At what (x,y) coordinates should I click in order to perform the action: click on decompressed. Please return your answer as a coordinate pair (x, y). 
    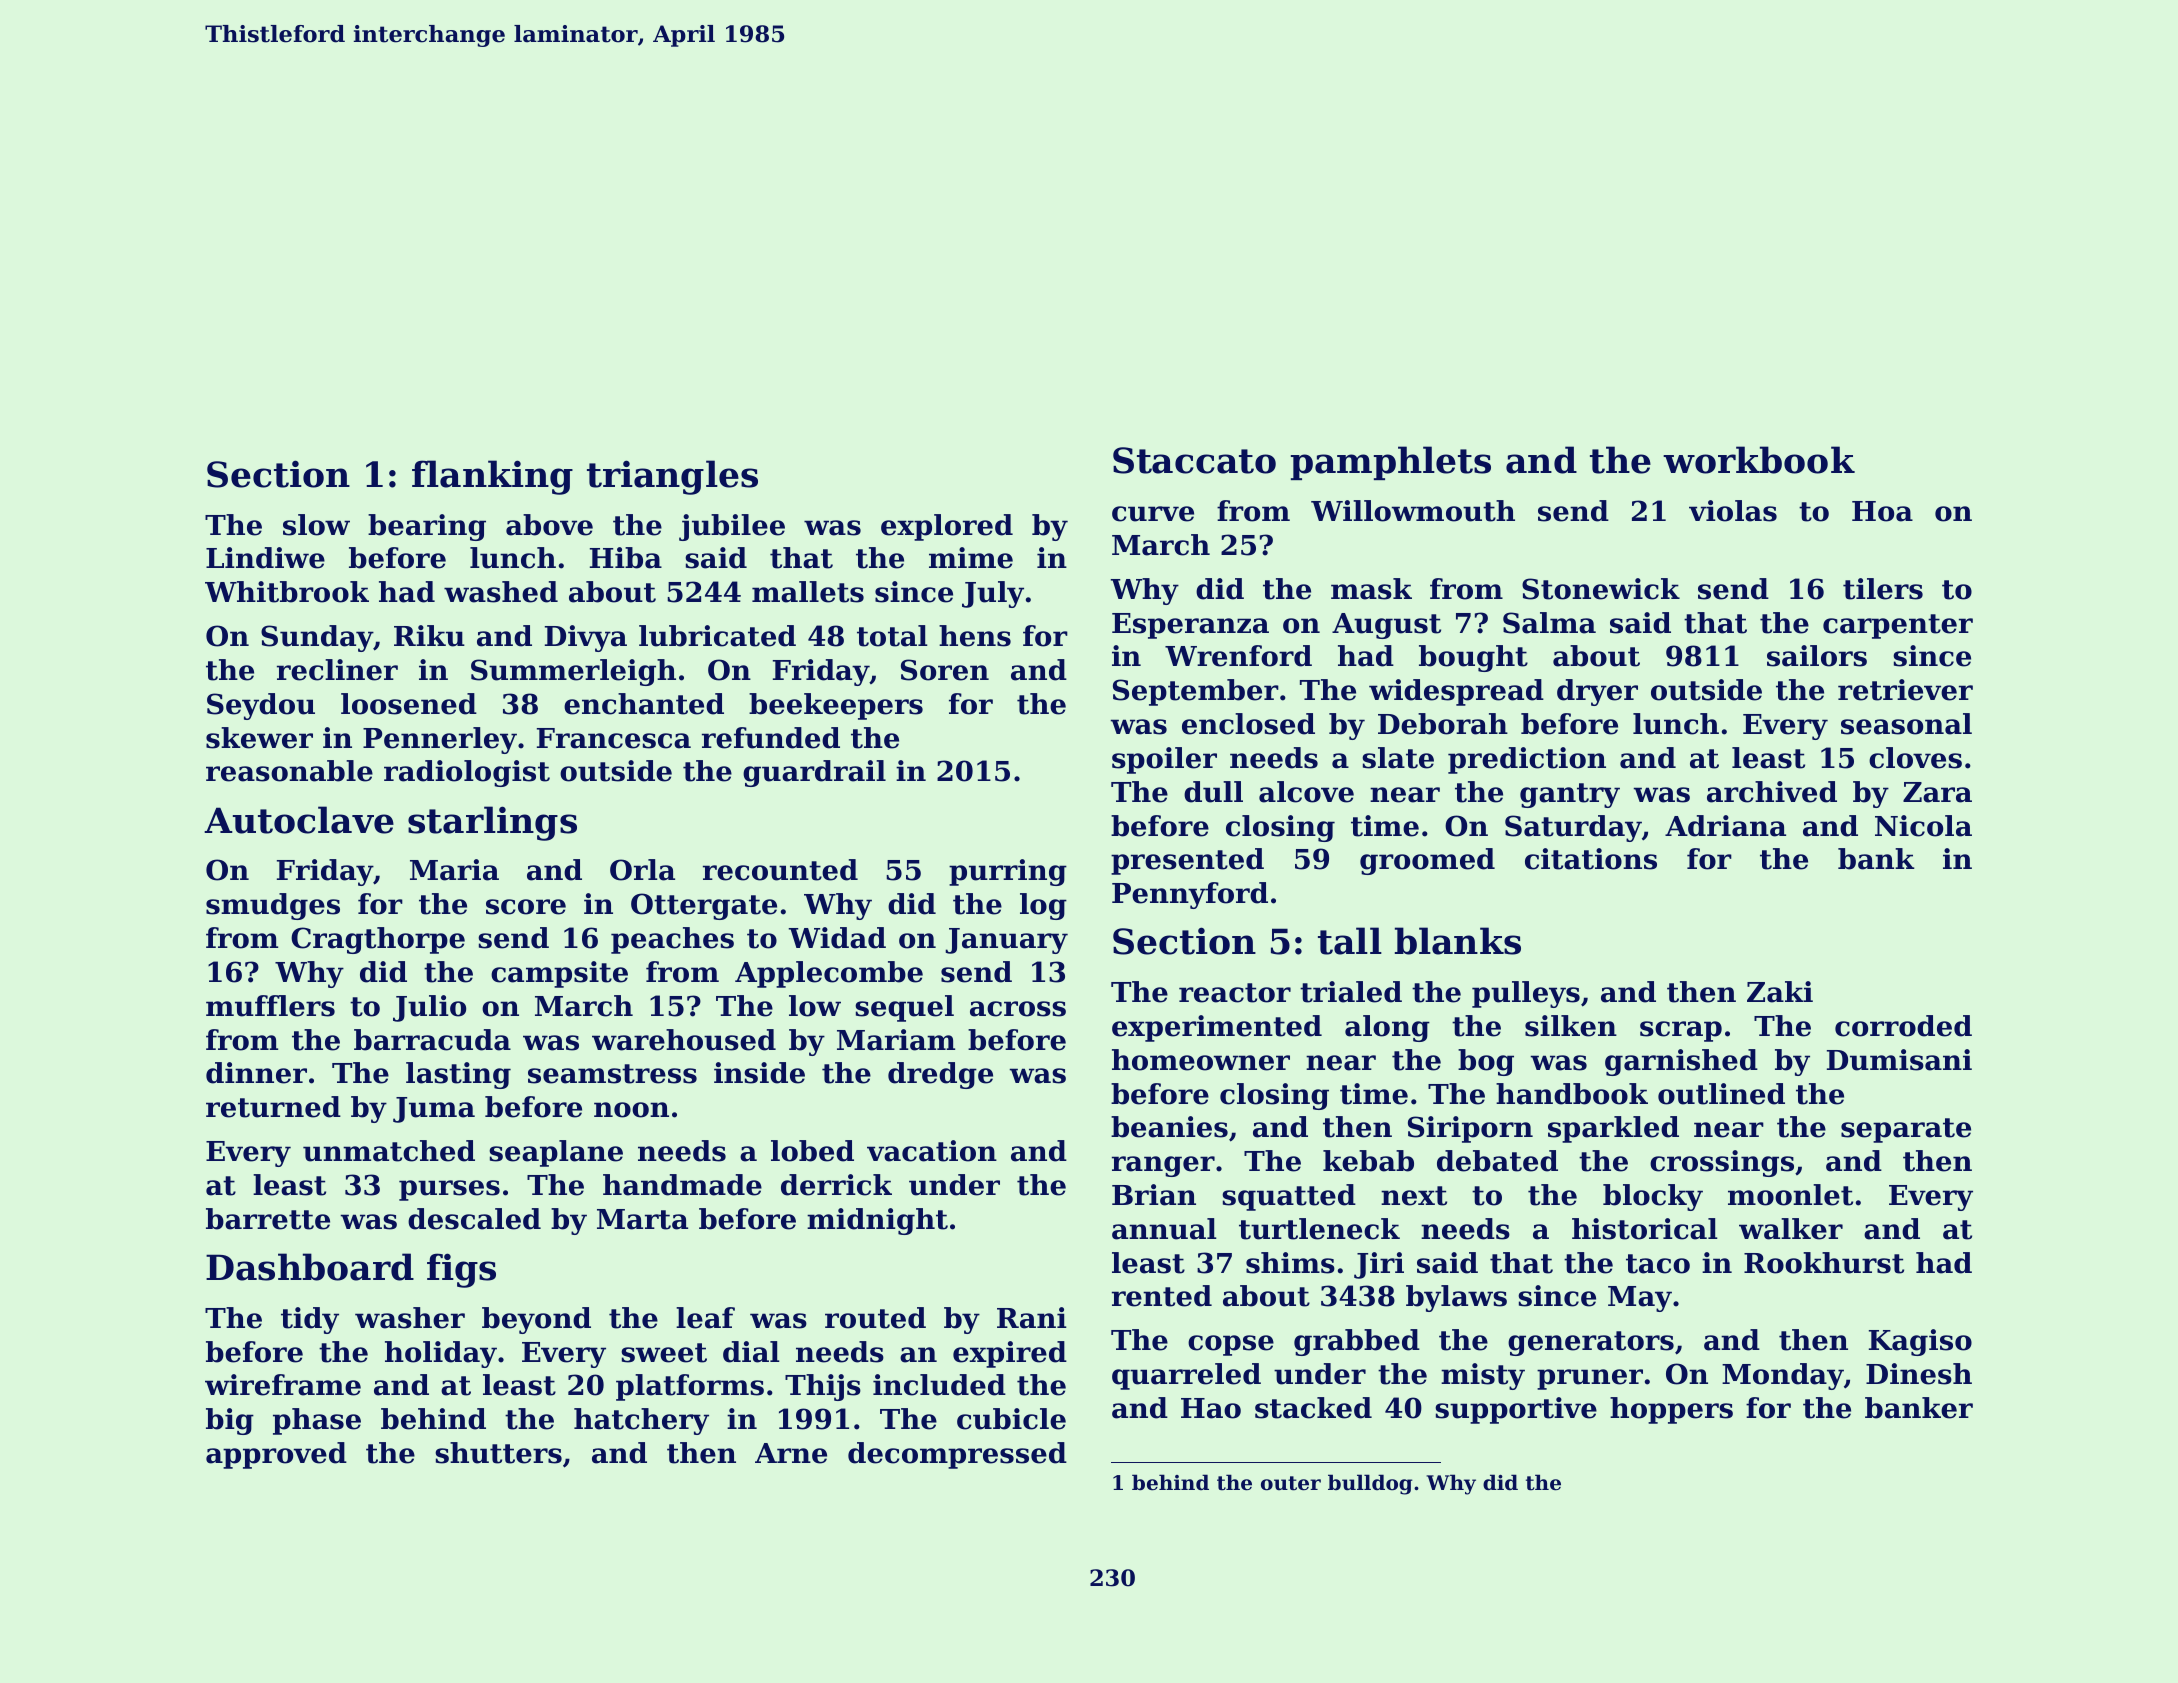
    Looking at the image, I should click on (957, 1455).
